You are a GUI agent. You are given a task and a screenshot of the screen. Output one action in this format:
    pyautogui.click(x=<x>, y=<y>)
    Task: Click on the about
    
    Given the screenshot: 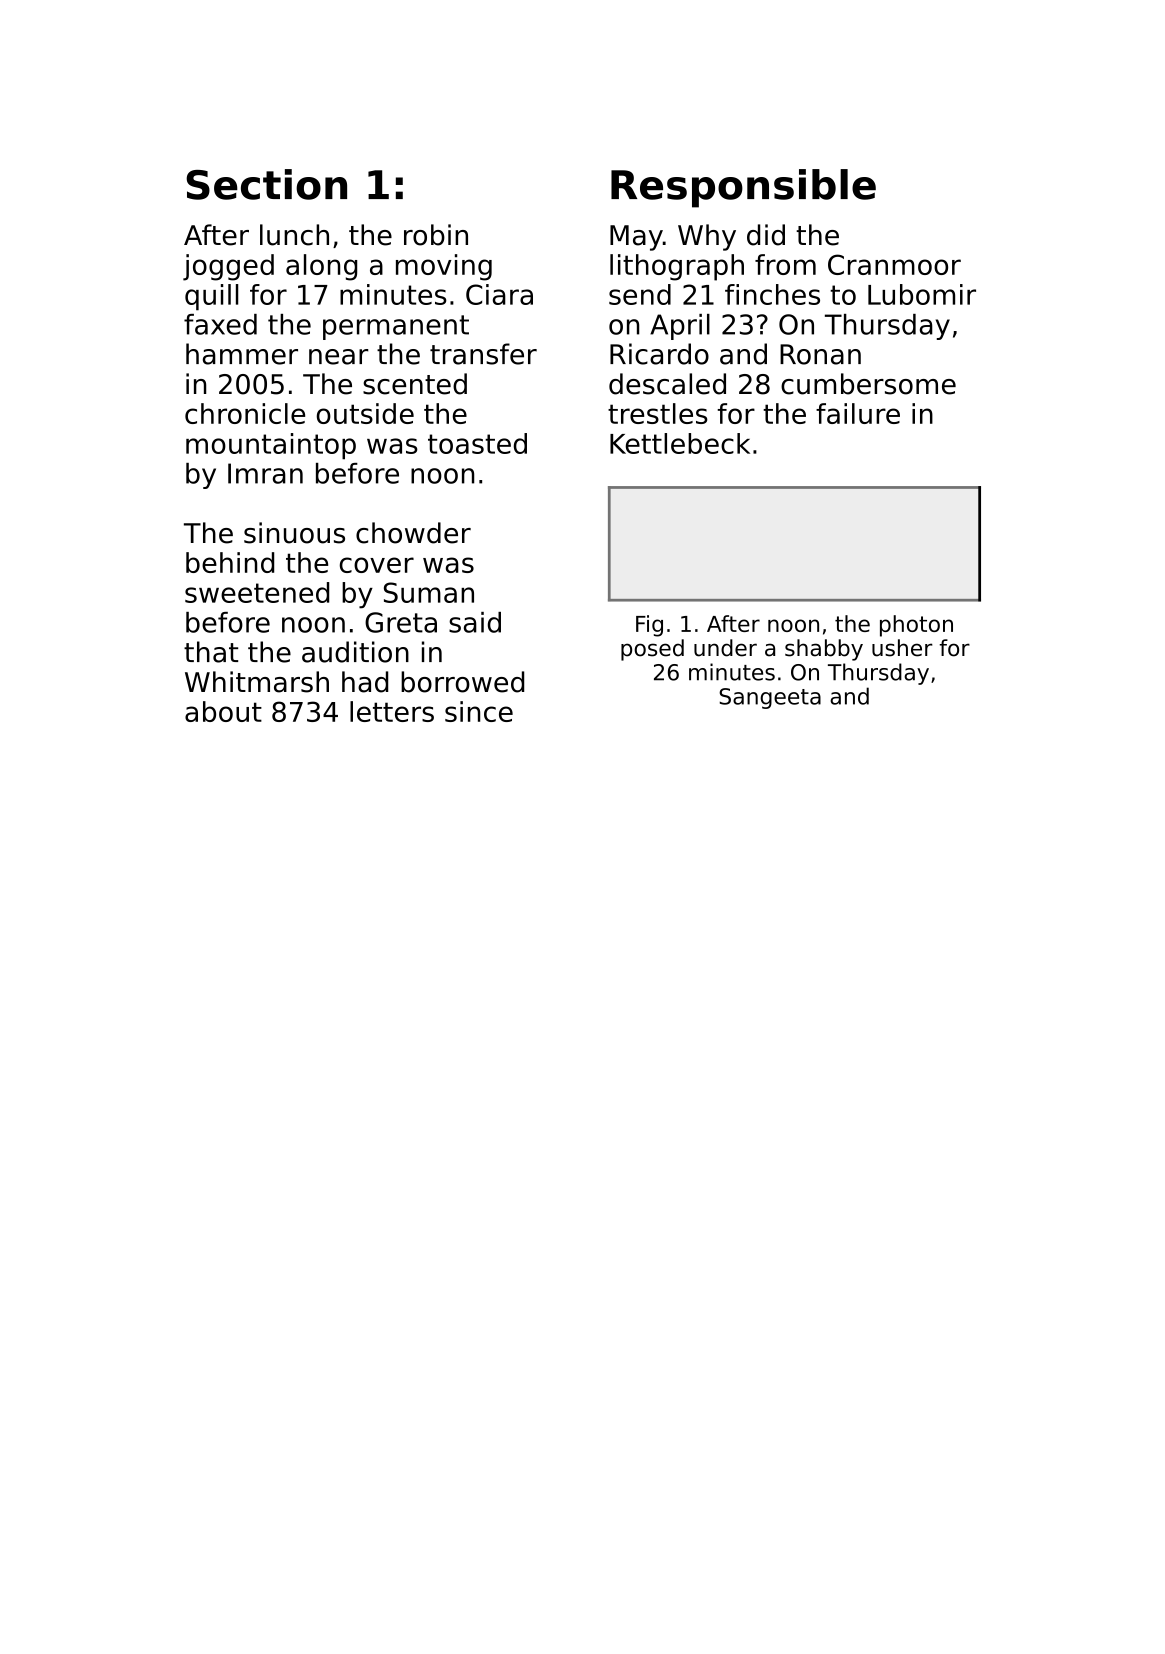 What is the action you would take?
    pyautogui.click(x=223, y=711)
